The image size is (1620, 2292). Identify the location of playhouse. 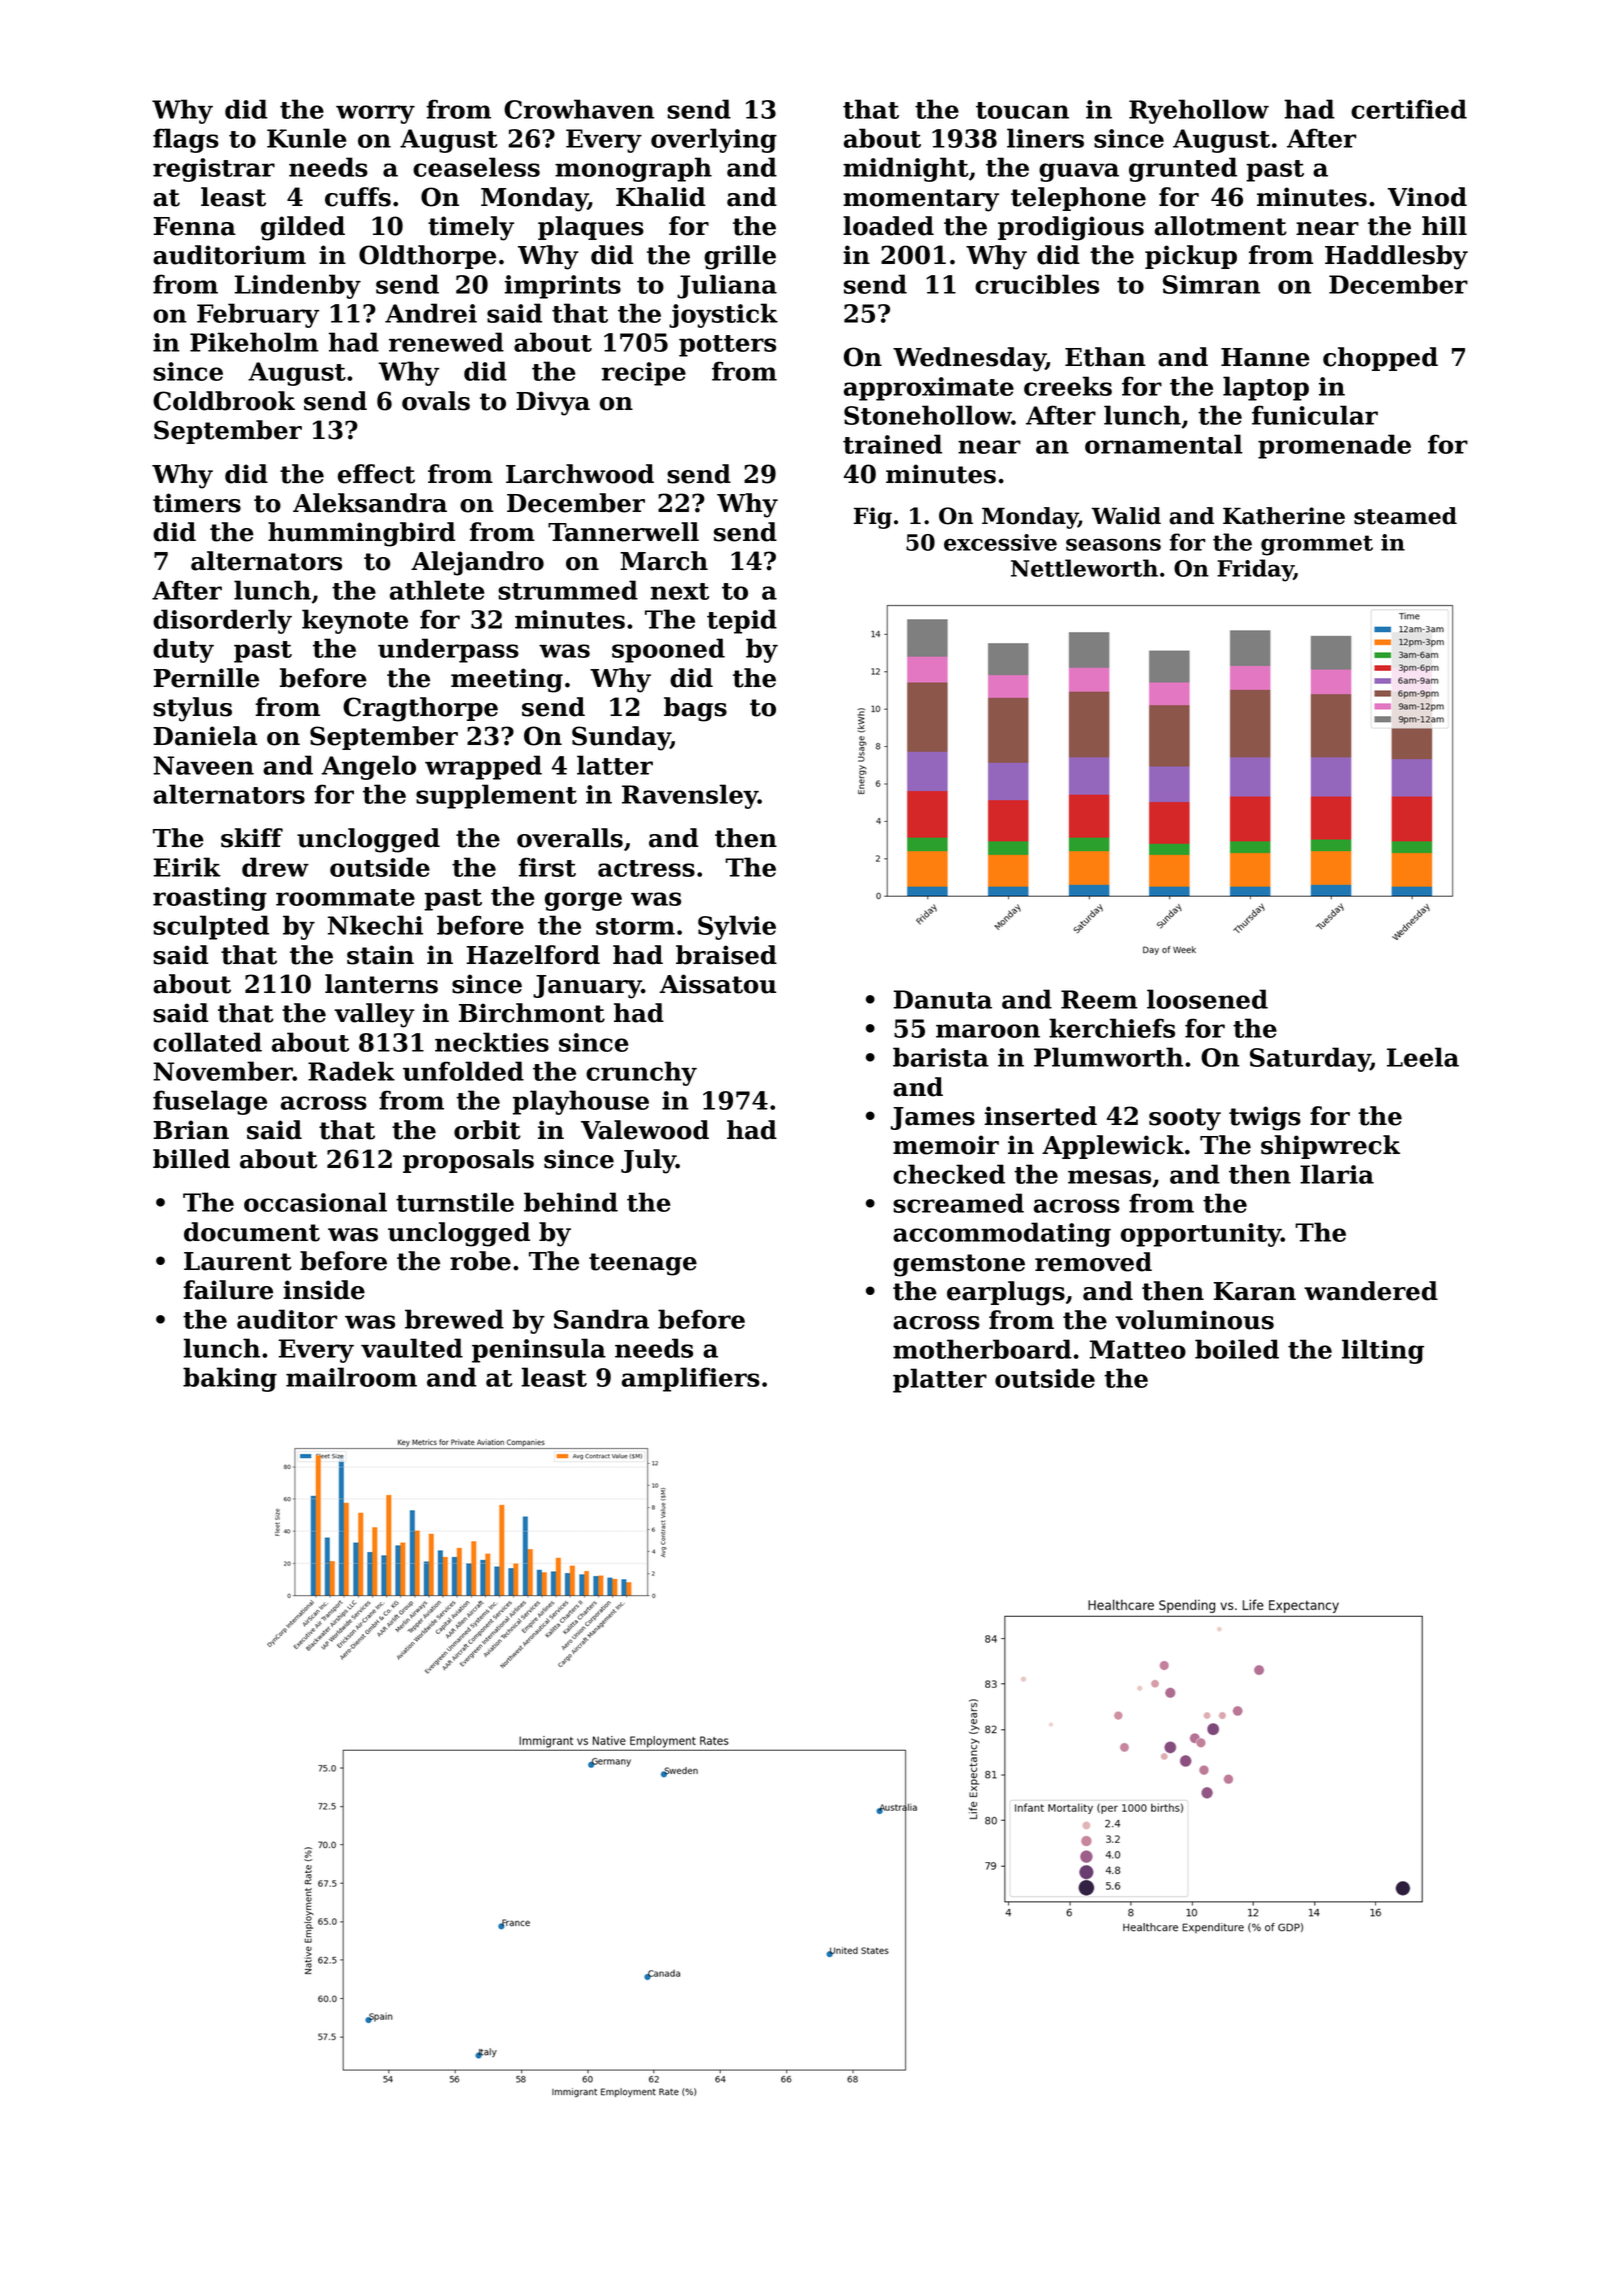
(581, 1102).
